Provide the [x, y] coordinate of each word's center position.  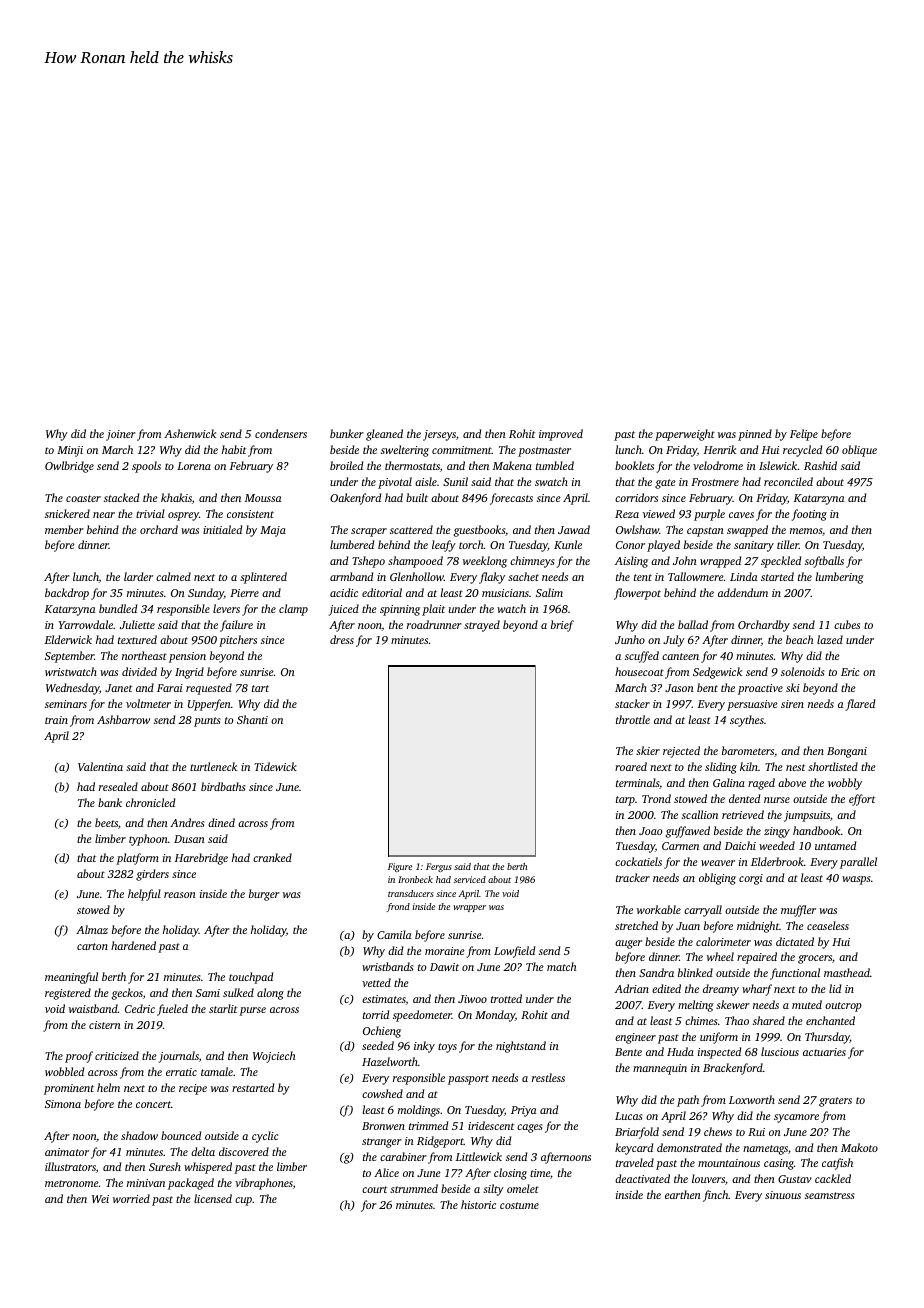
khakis [176, 497]
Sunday [206, 594]
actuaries [824, 1052]
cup [243, 1201]
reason [180, 895]
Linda [743, 576]
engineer [635, 1038]
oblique [859, 451]
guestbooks [479, 531]
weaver [718, 863]
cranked [272, 857]
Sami [208, 993]
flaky [492, 578]
